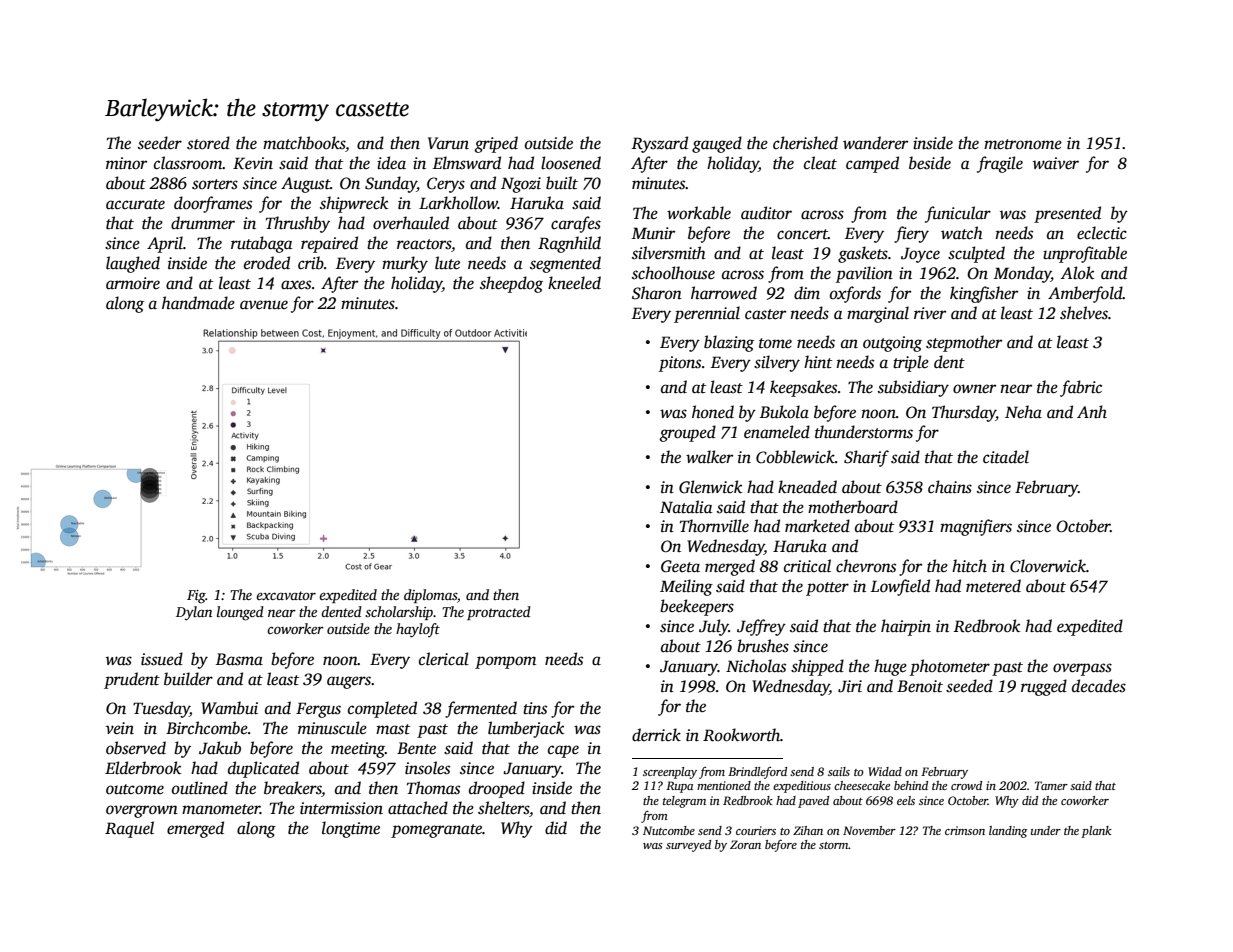 This screenshot has height=952, width=1233. I want to click on Zoran, so click(745, 844).
